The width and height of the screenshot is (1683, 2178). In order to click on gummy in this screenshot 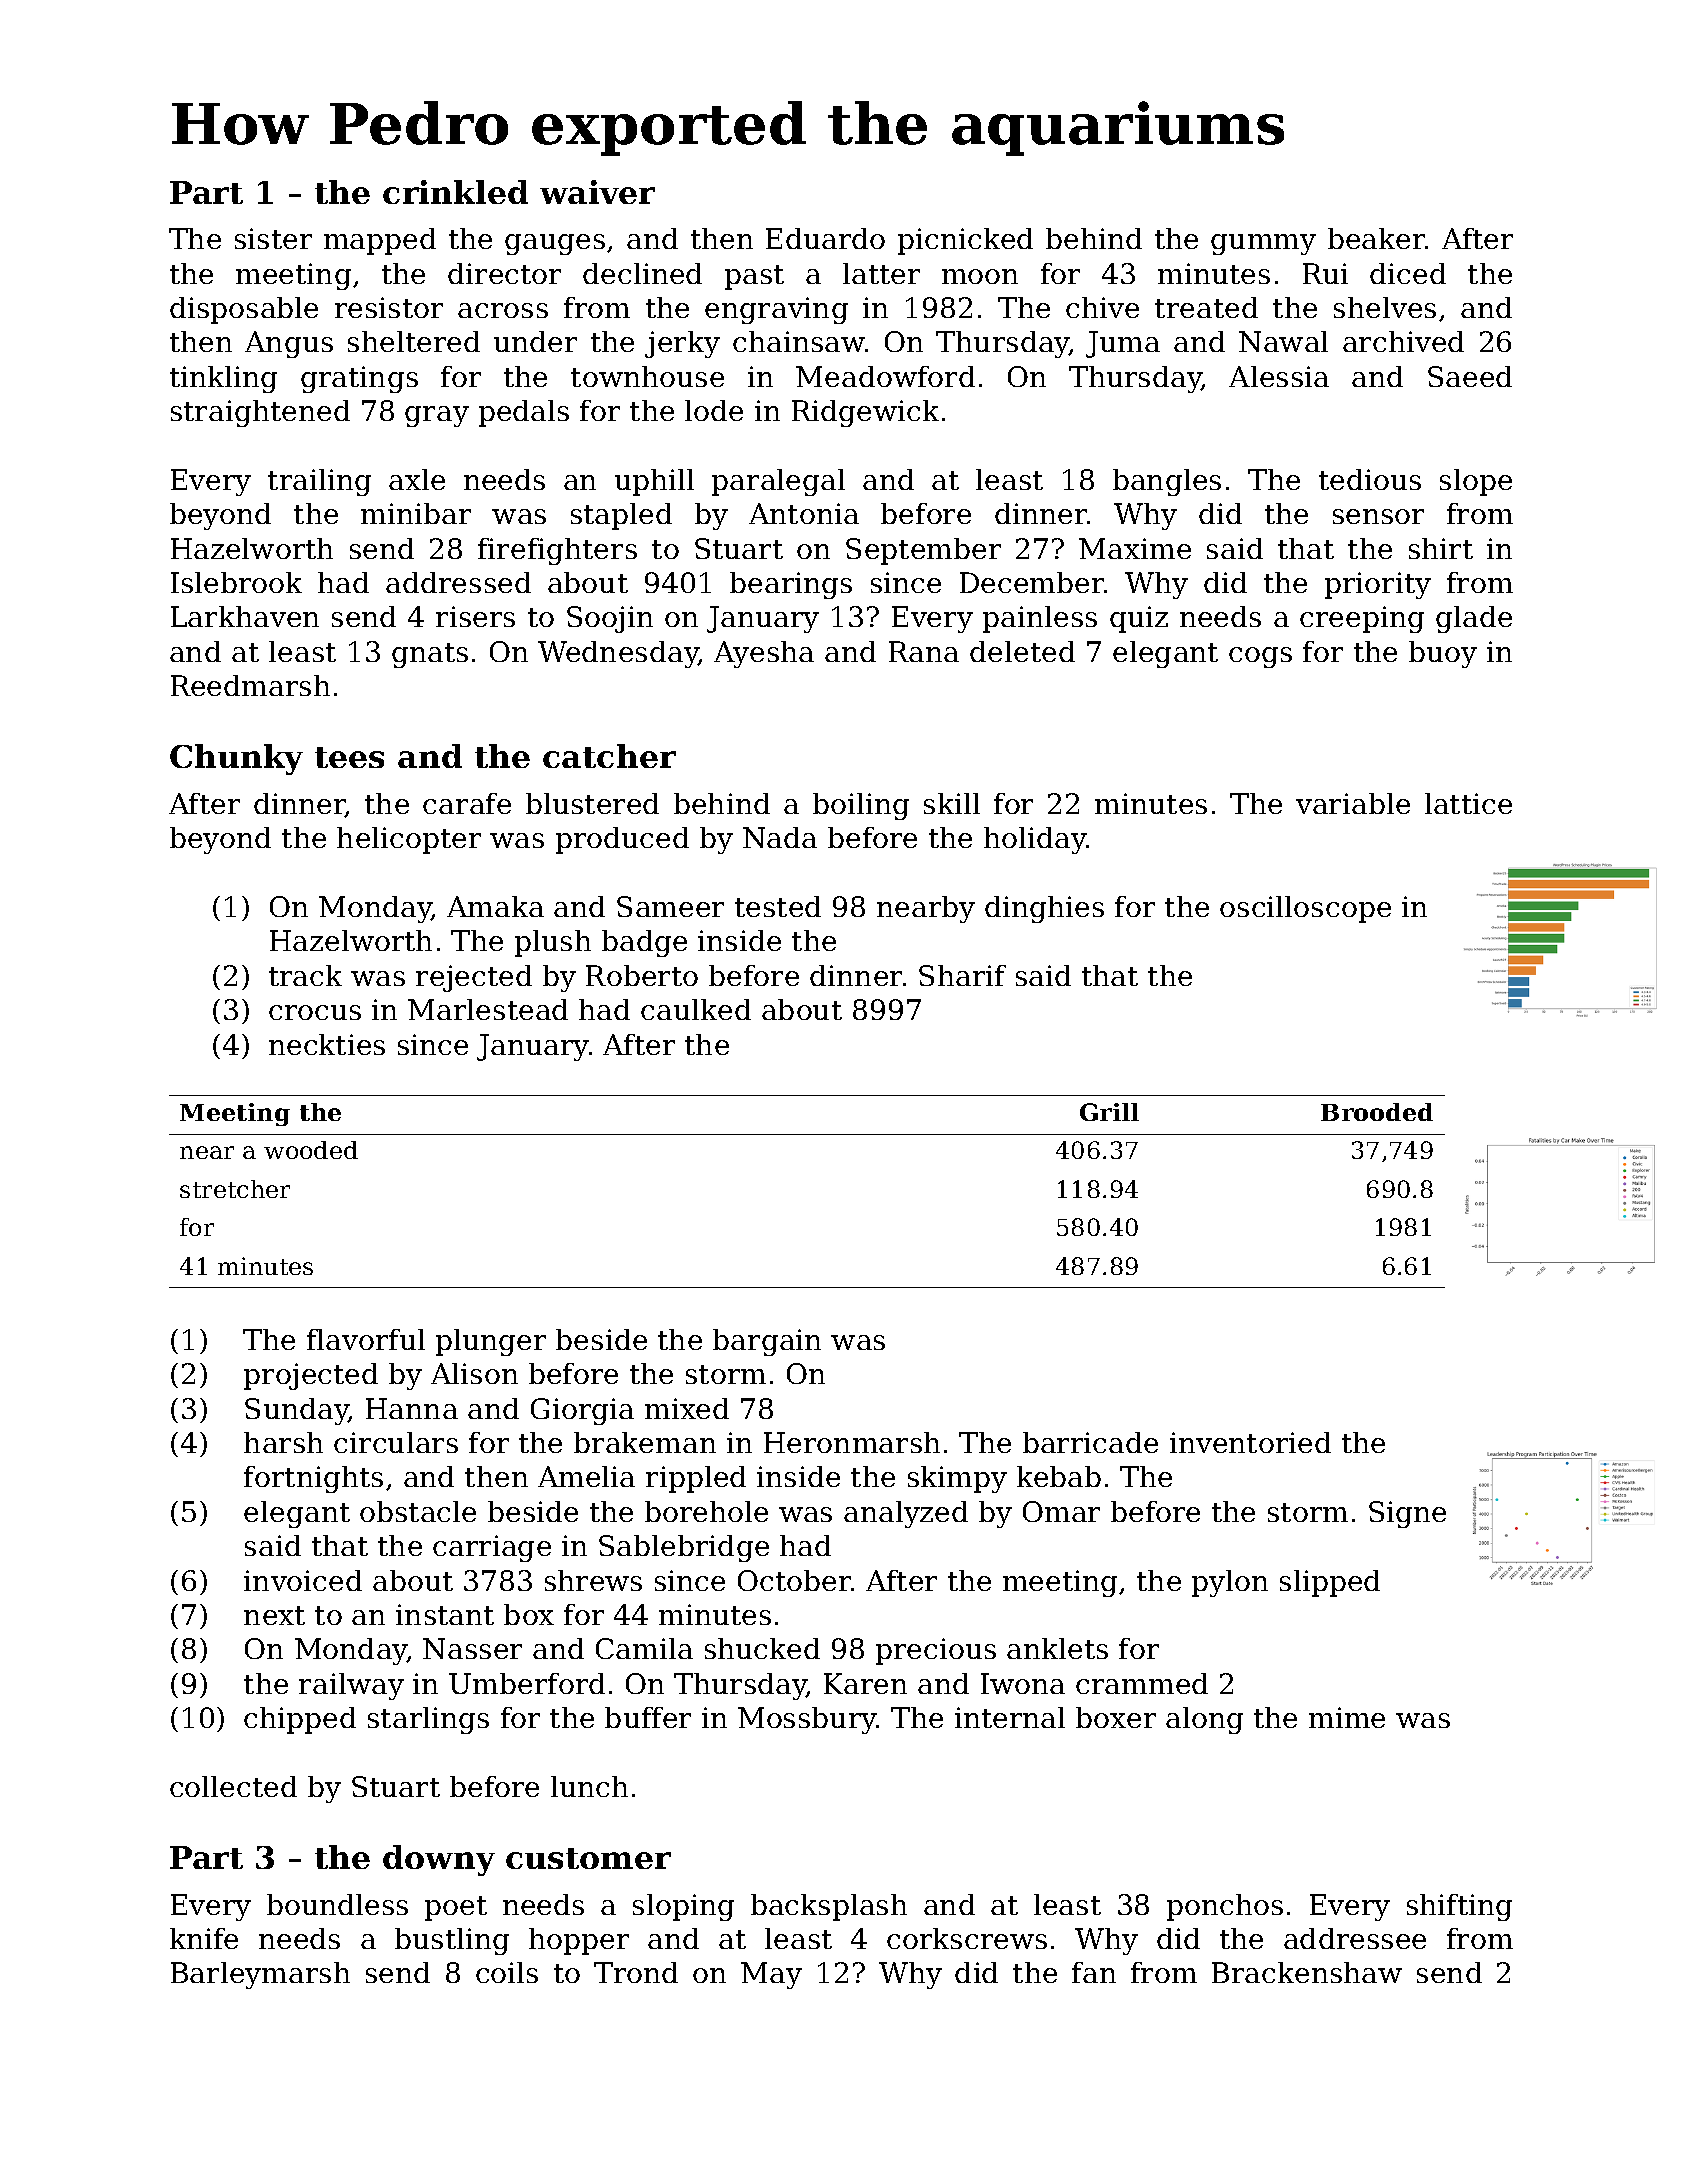, I will do `click(1263, 244)`.
